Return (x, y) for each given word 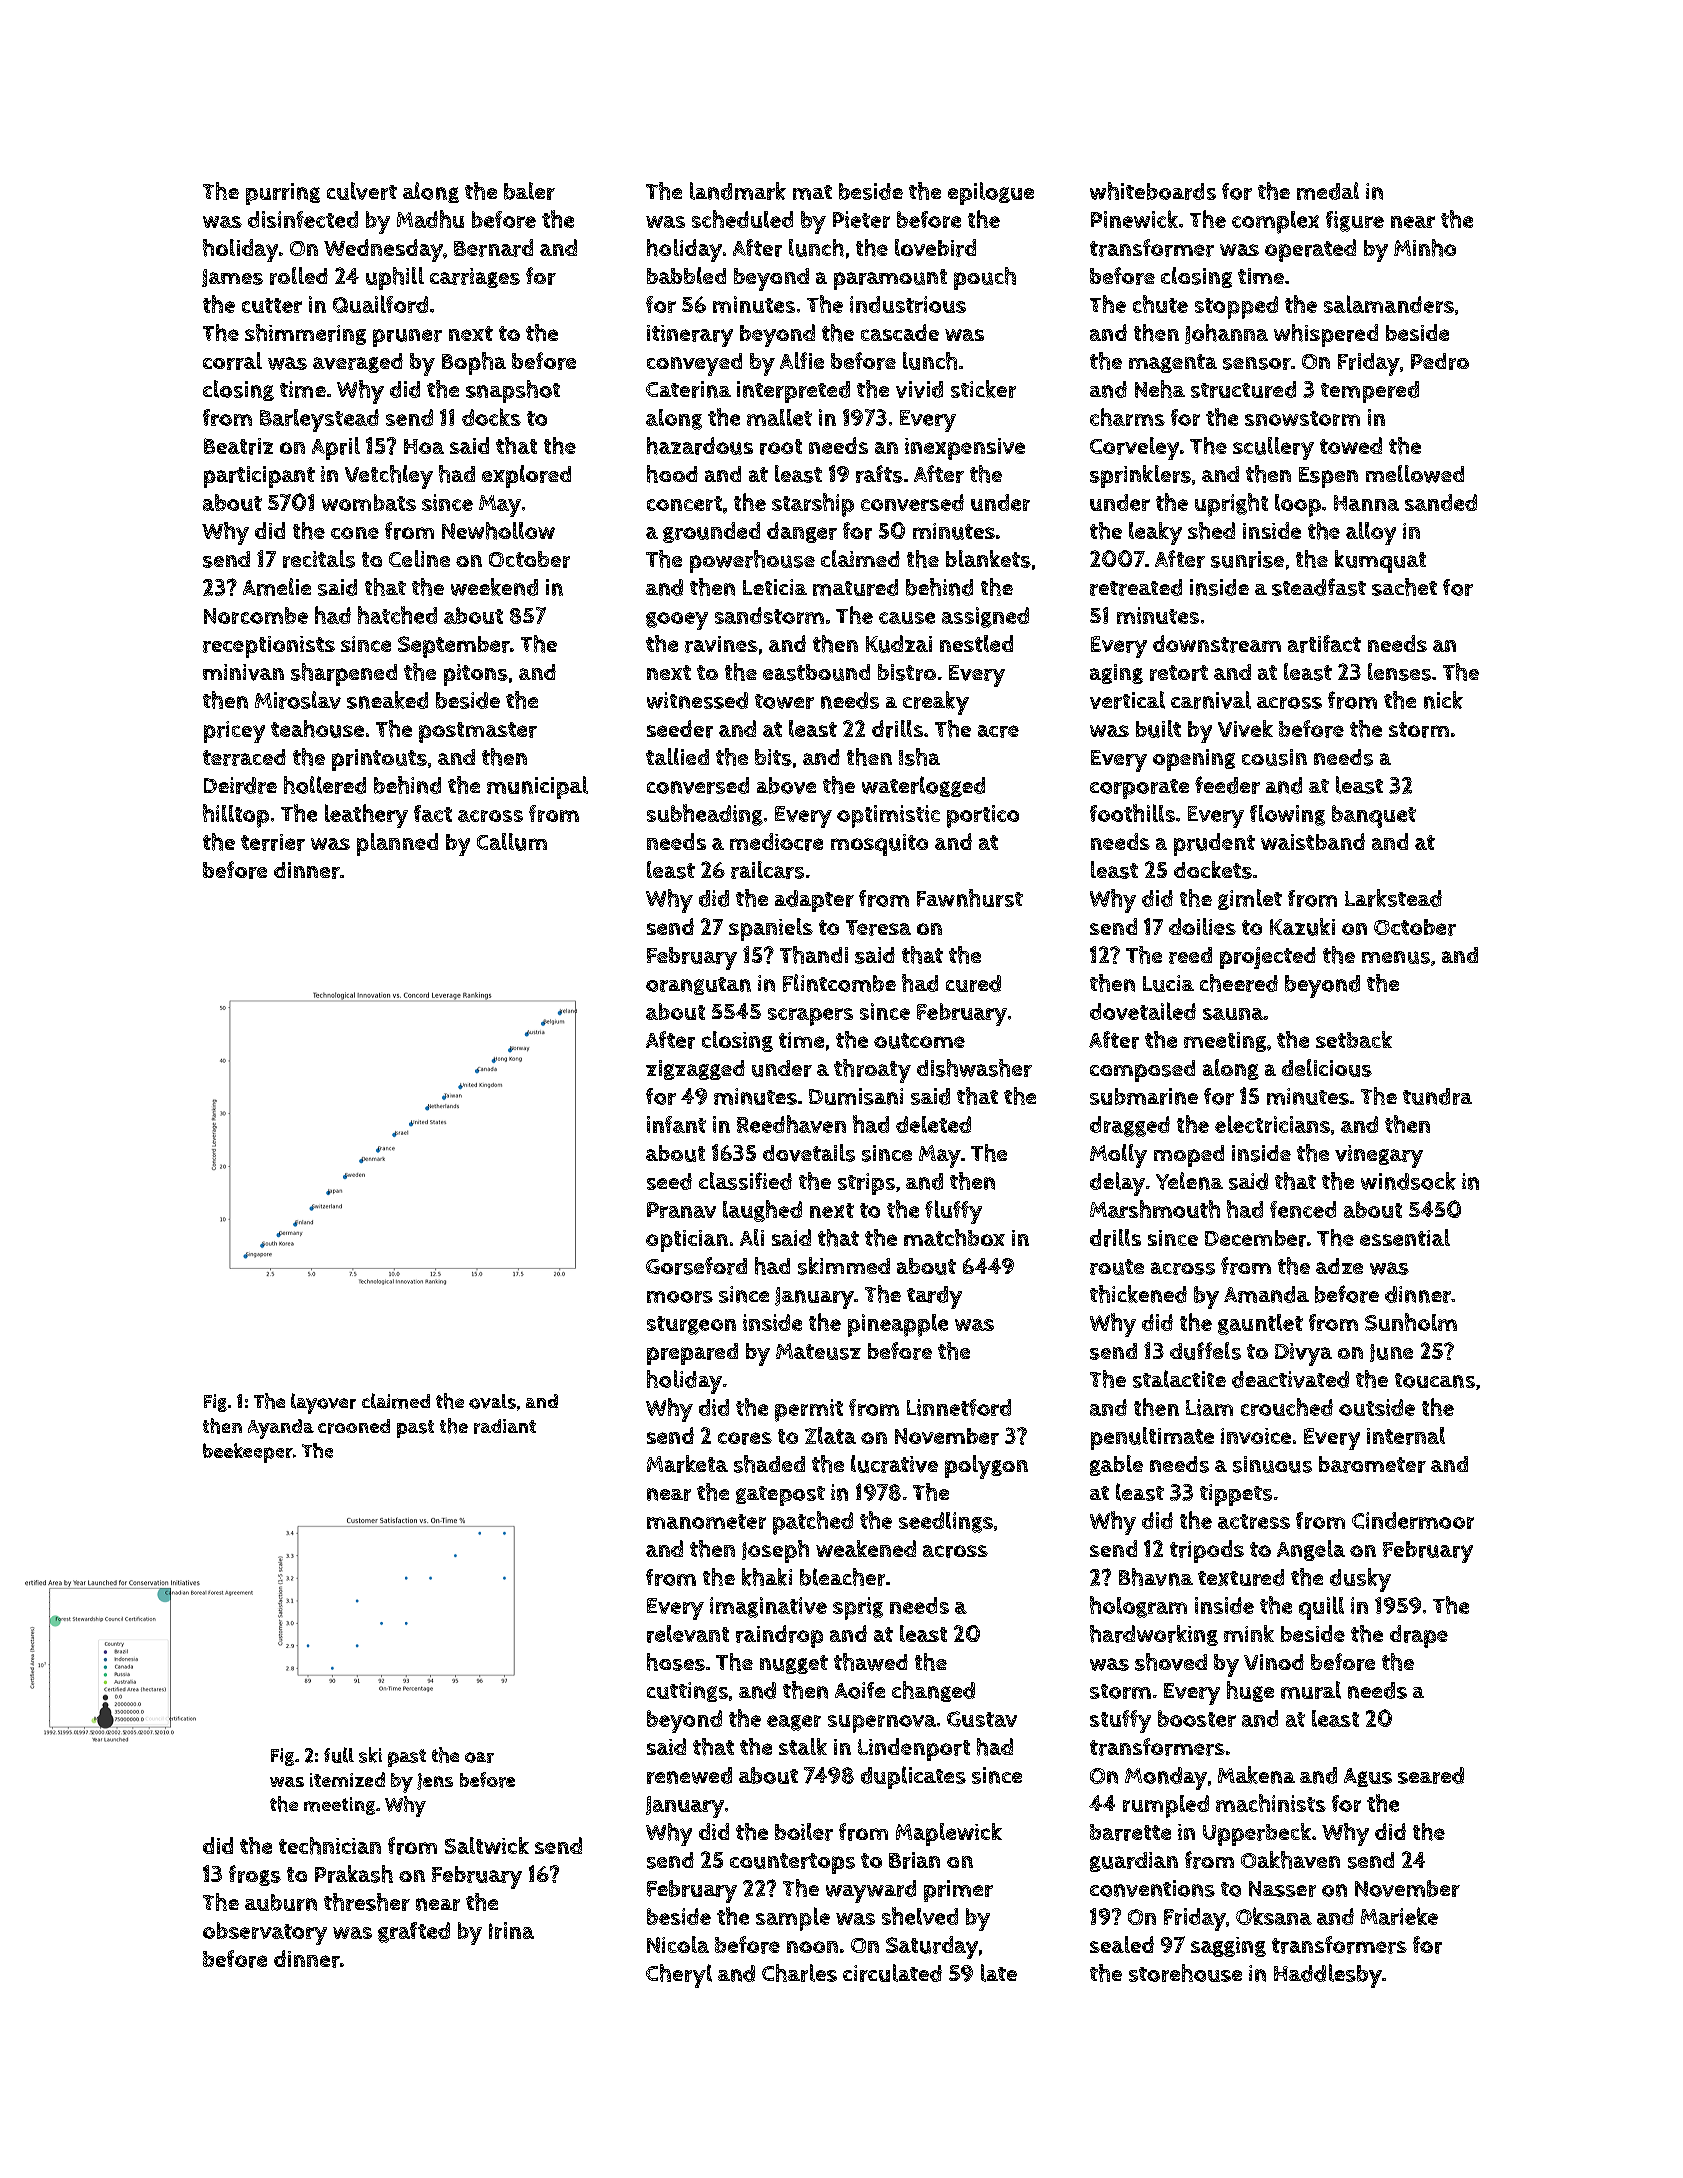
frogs (255, 1875)
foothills (1132, 813)
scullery (1273, 448)
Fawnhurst (970, 898)
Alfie (802, 360)
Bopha (474, 363)
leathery (366, 816)
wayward (871, 1891)
